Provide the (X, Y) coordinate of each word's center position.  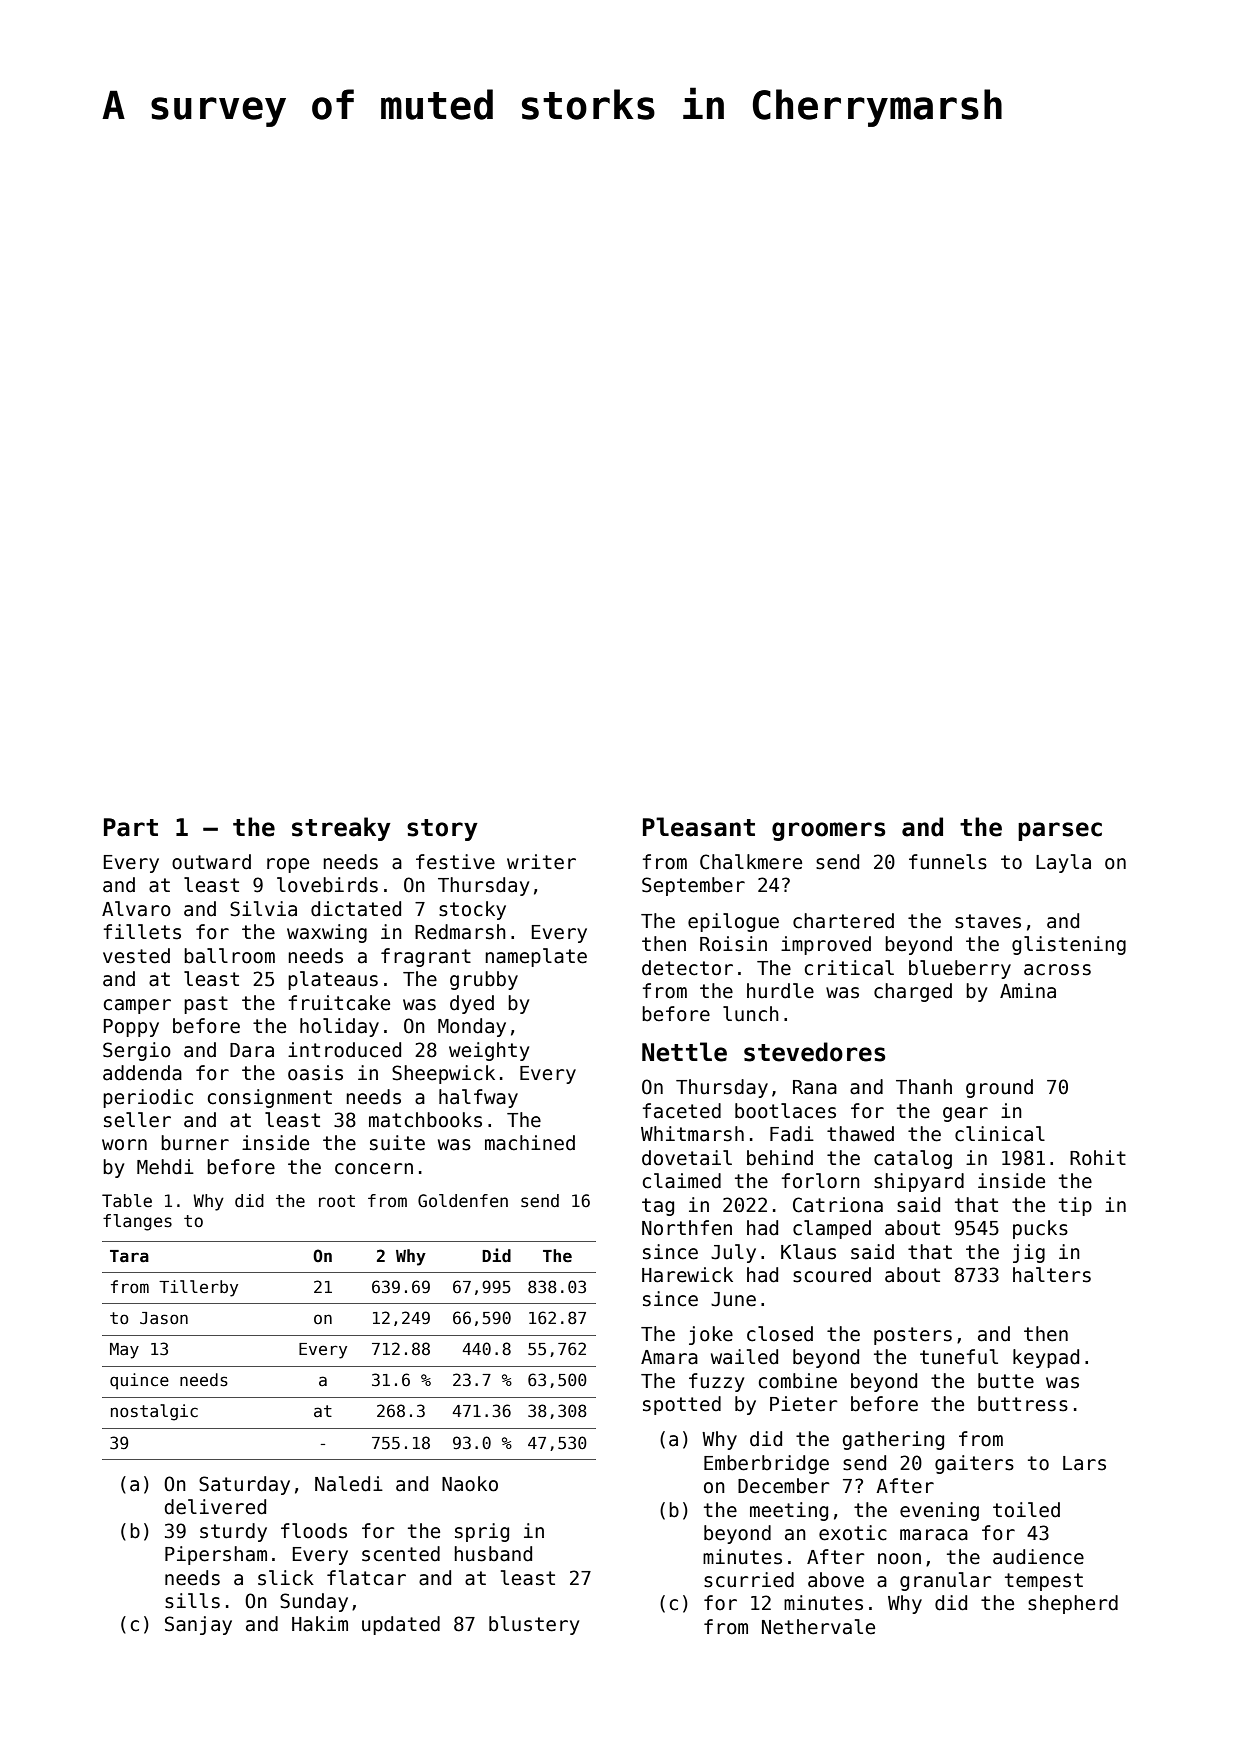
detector (687, 968)
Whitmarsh (692, 1134)
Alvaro (136, 909)
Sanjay (198, 1625)
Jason (164, 1318)
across (1057, 970)
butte (1006, 1381)
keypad (1046, 1358)
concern (374, 1169)
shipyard (919, 1182)
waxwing (327, 933)
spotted (682, 1405)
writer (541, 862)
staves (988, 921)
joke (711, 1335)
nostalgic (154, 1412)
